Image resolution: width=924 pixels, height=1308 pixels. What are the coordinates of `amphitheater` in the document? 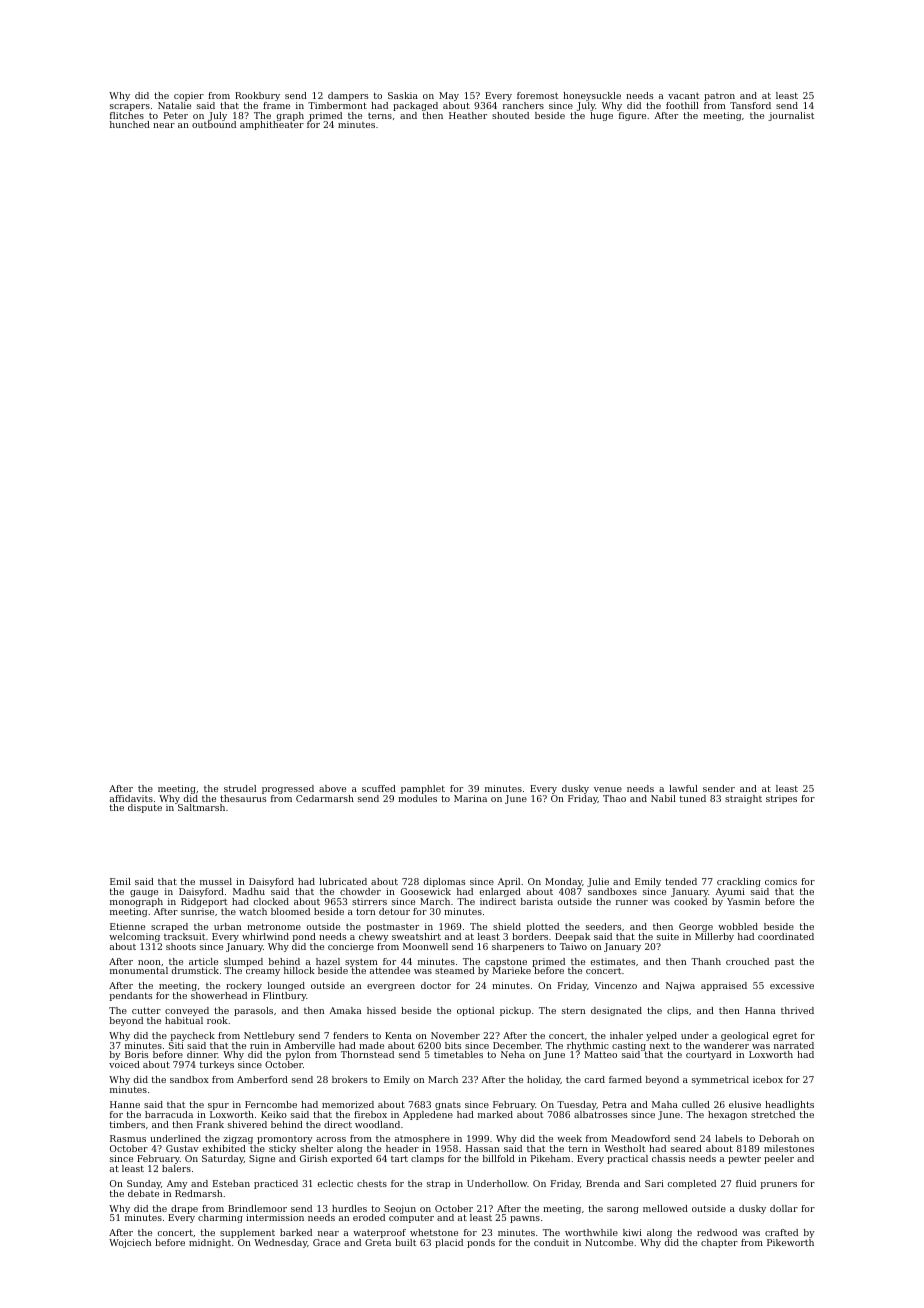 It's located at (272, 126).
